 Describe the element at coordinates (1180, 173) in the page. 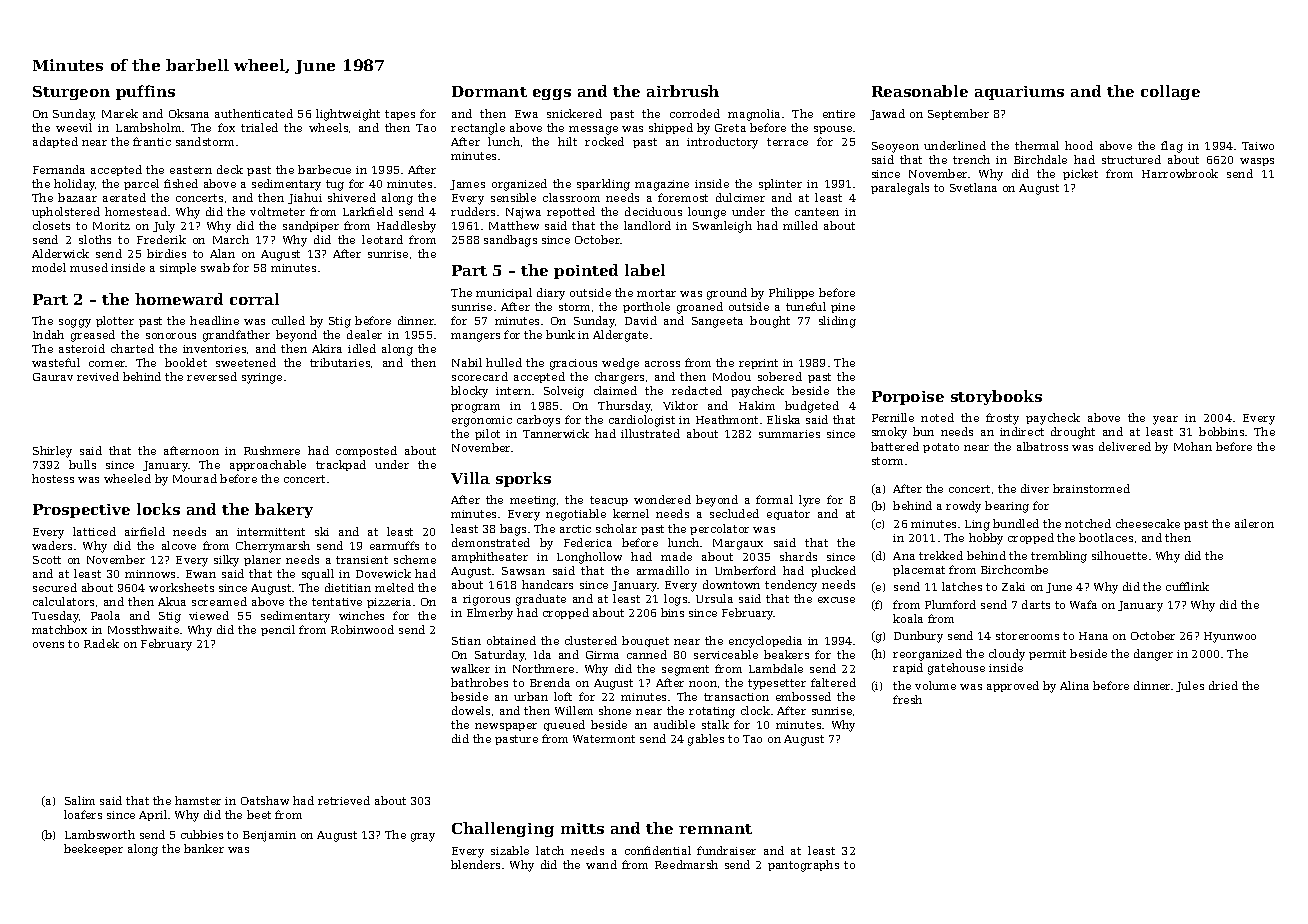

I see `Harrowbrook` at that location.
